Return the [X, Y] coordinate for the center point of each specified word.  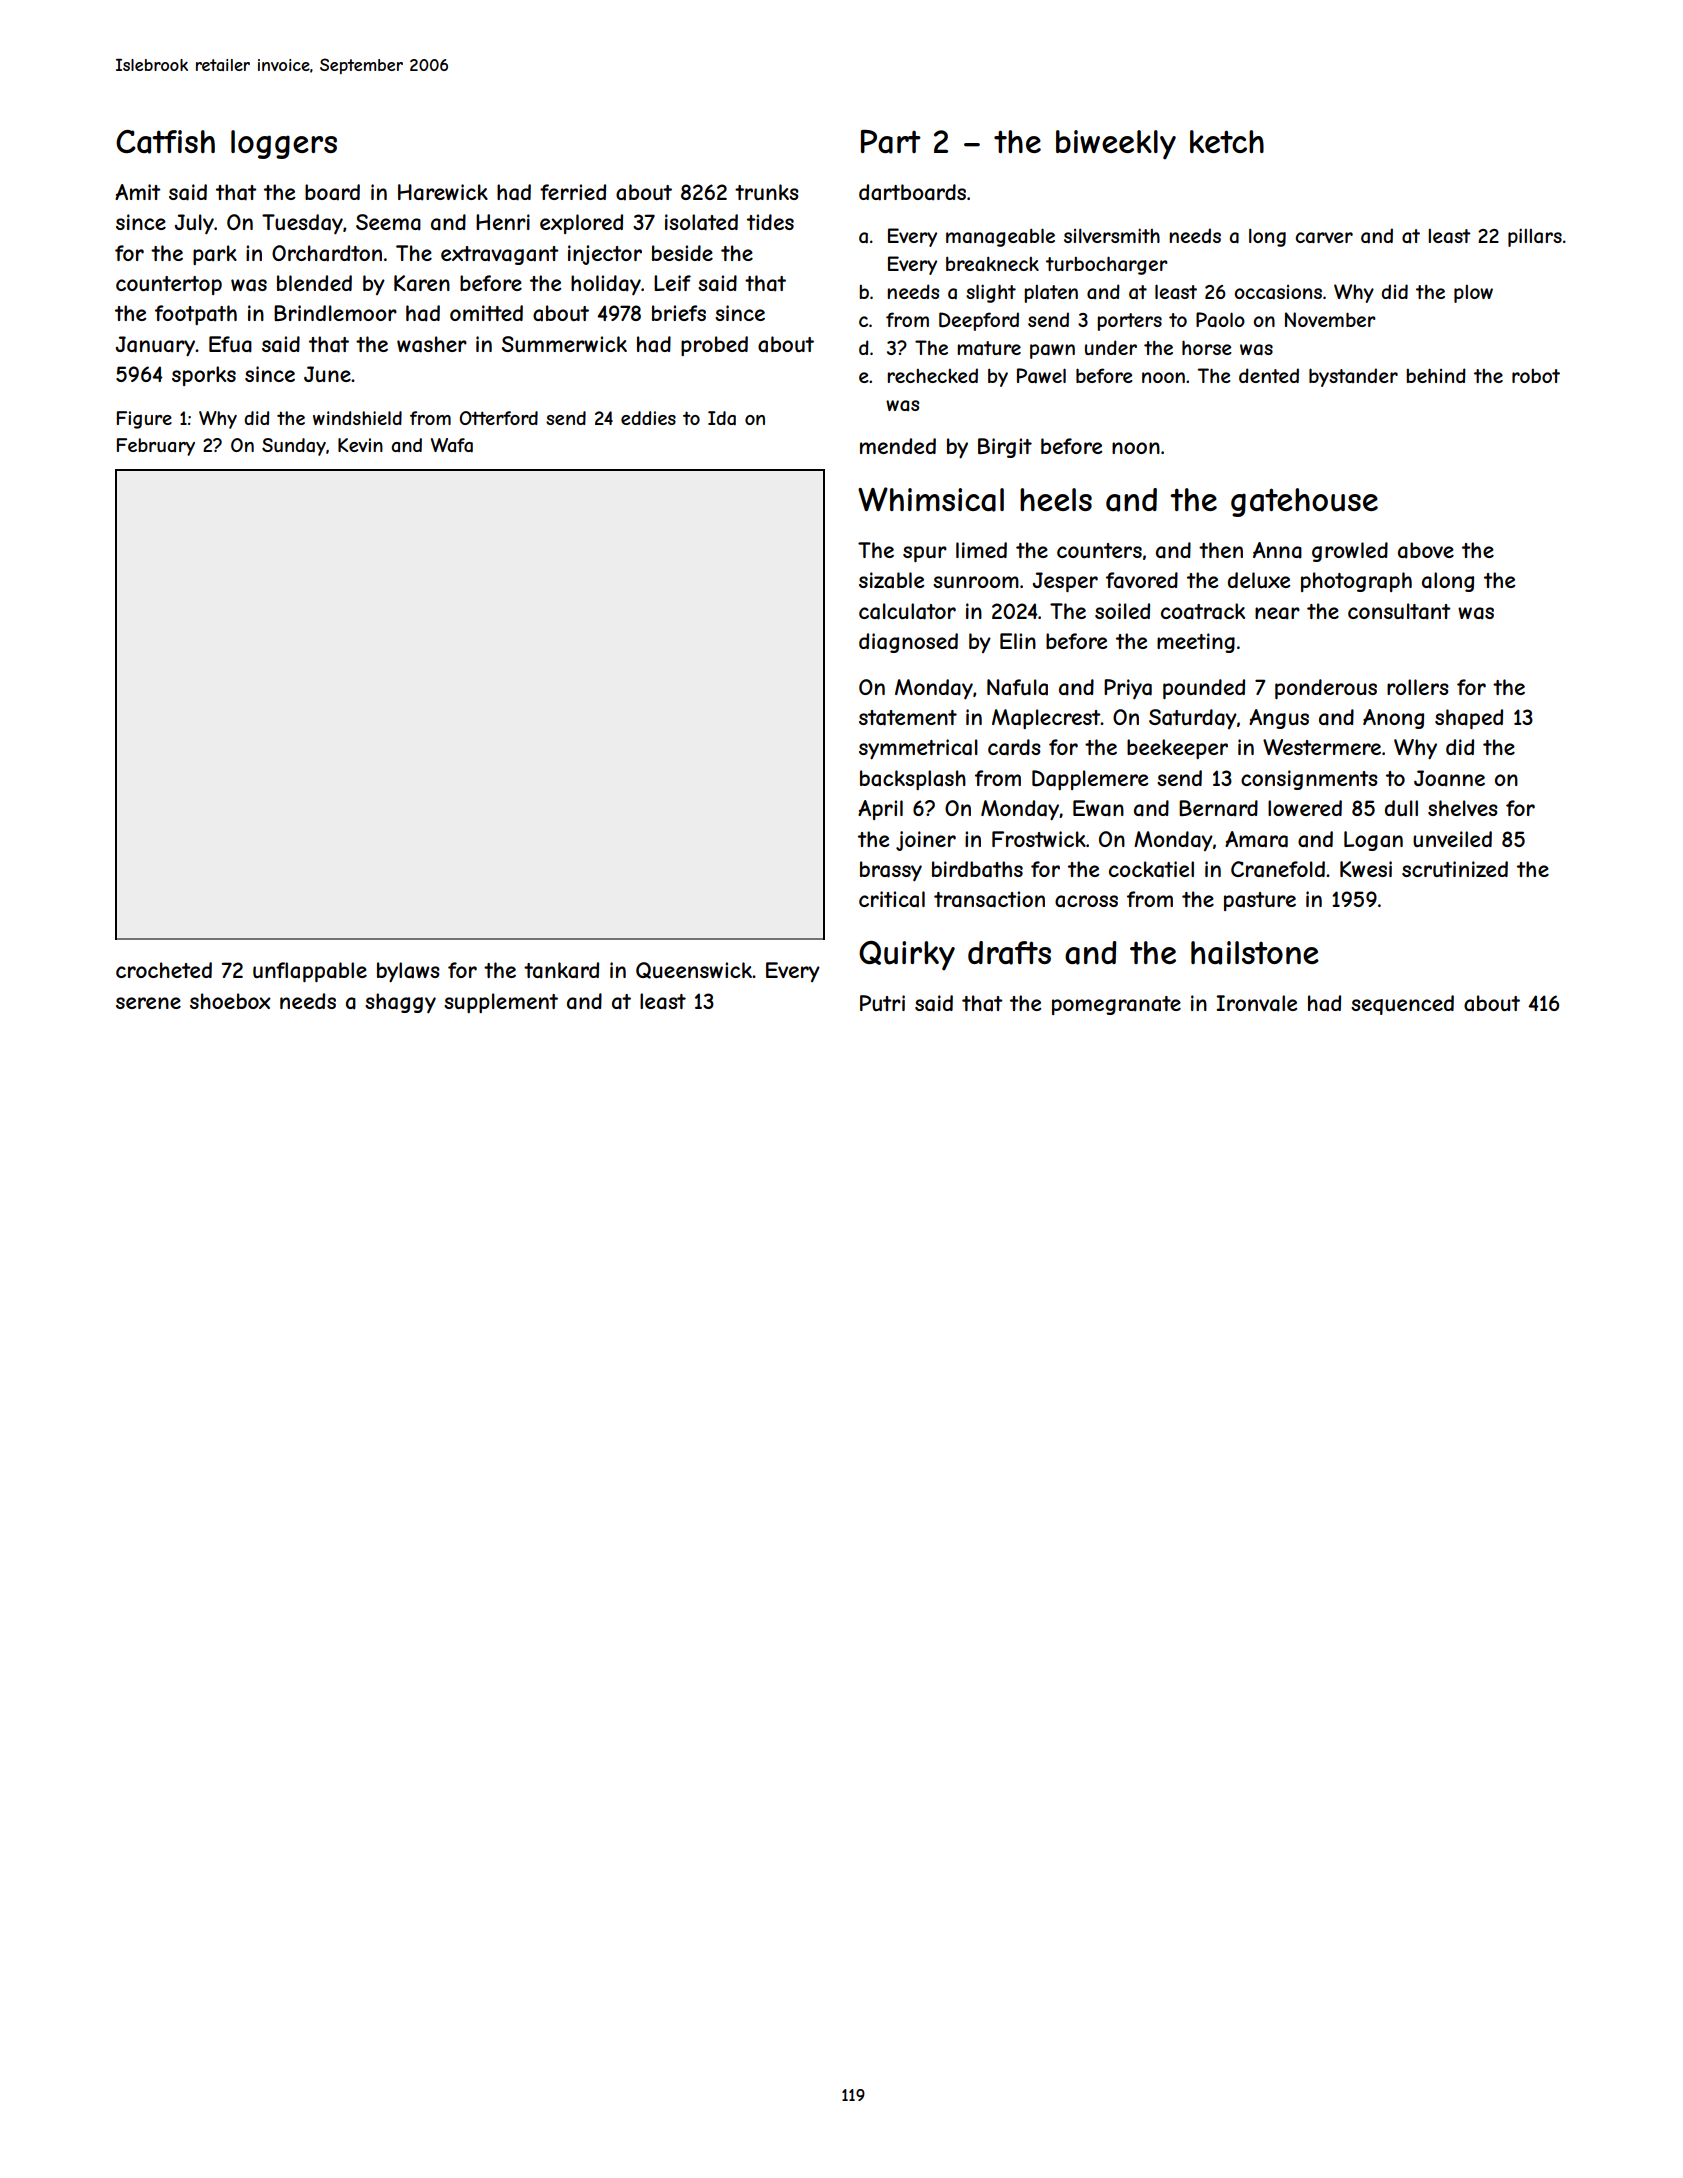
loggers [284, 144]
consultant [1399, 611]
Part [891, 142]
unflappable [310, 972]
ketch [1227, 141]
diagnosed [908, 643]
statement [908, 718]
